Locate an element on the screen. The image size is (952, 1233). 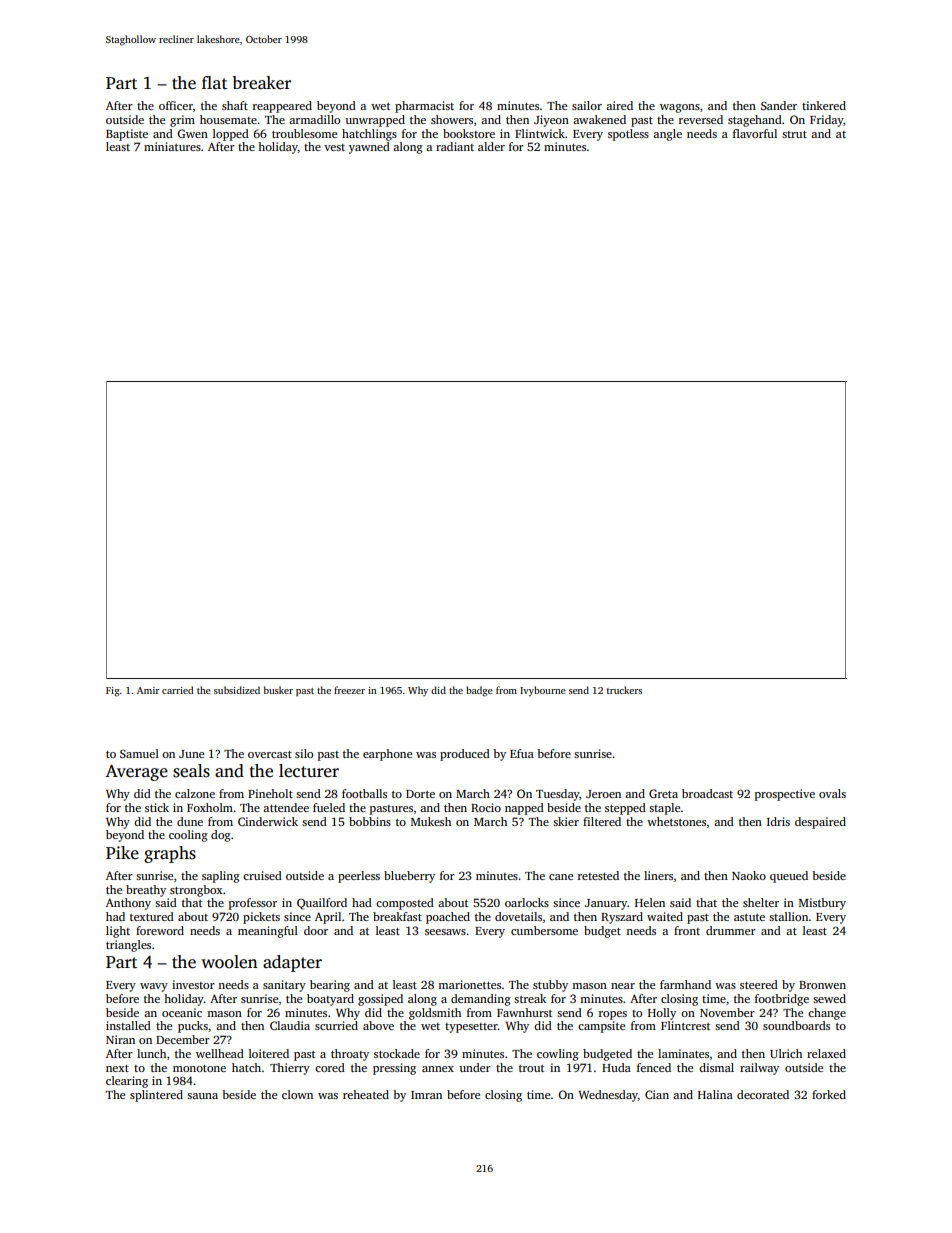
sanitary is located at coordinates (284, 986).
